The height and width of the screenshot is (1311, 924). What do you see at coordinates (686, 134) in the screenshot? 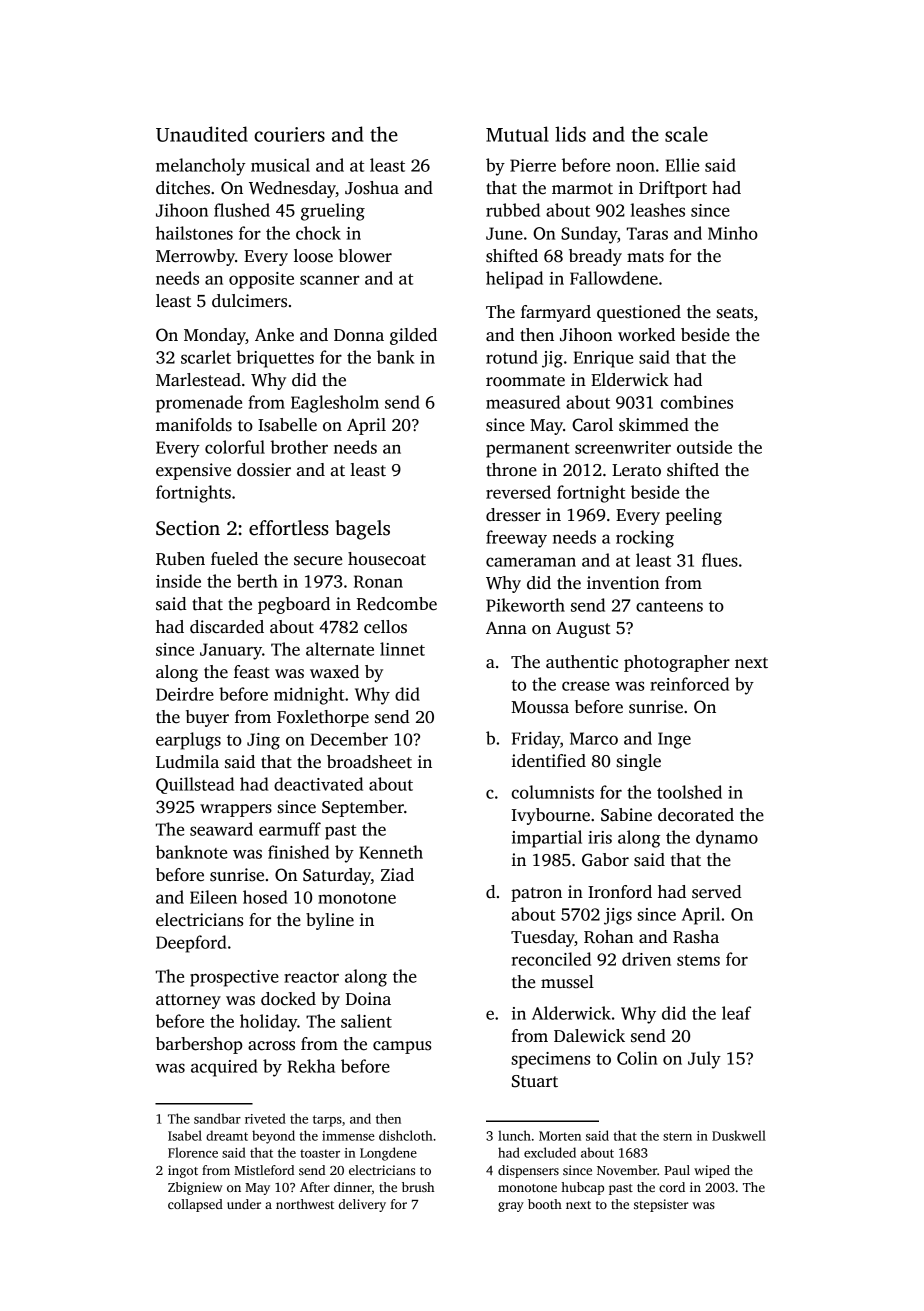
I see `scale` at bounding box center [686, 134].
